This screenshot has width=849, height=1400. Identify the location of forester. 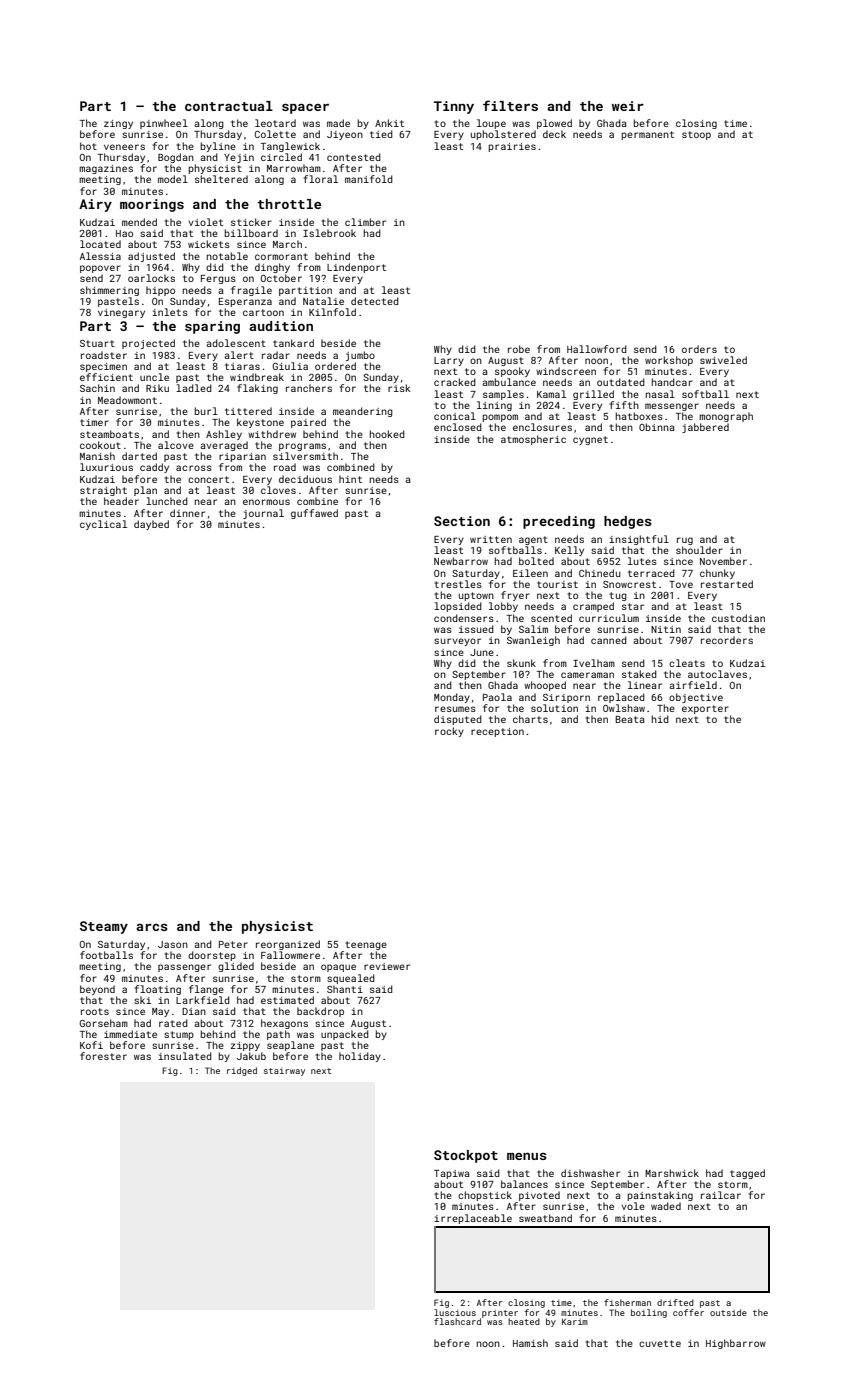
(103, 1056).
